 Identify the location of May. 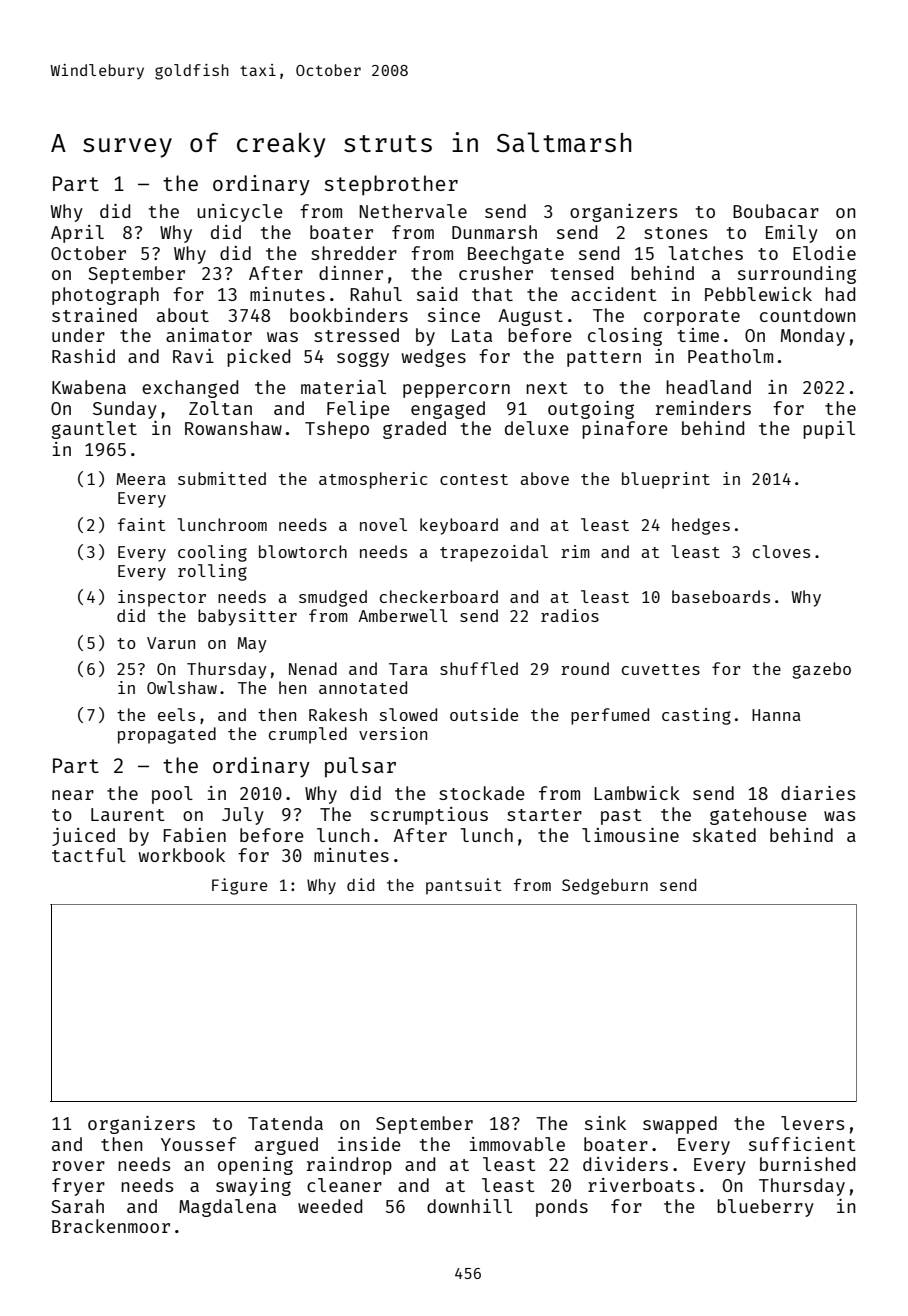
(252, 645).
